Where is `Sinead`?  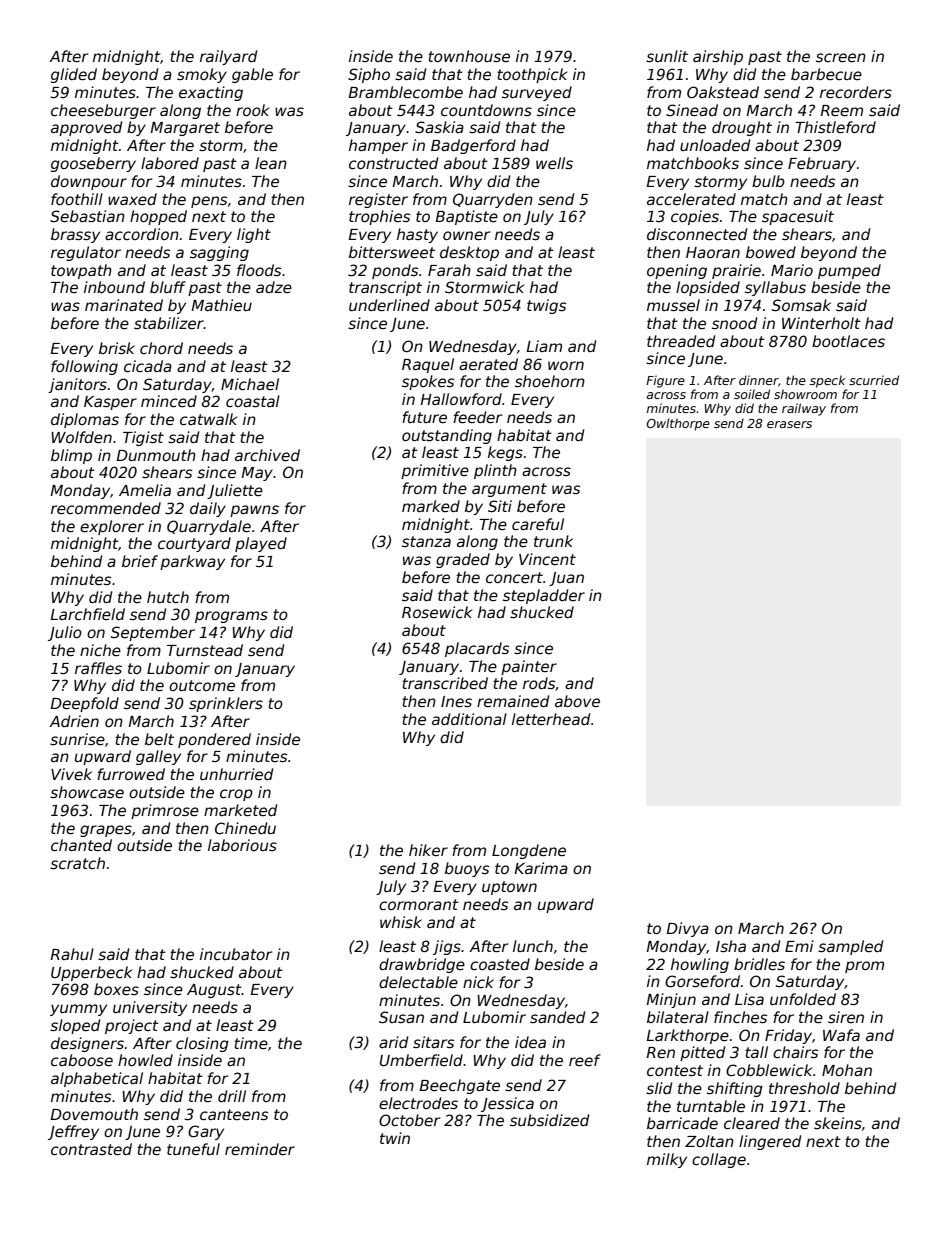 Sinead is located at coordinates (692, 110).
